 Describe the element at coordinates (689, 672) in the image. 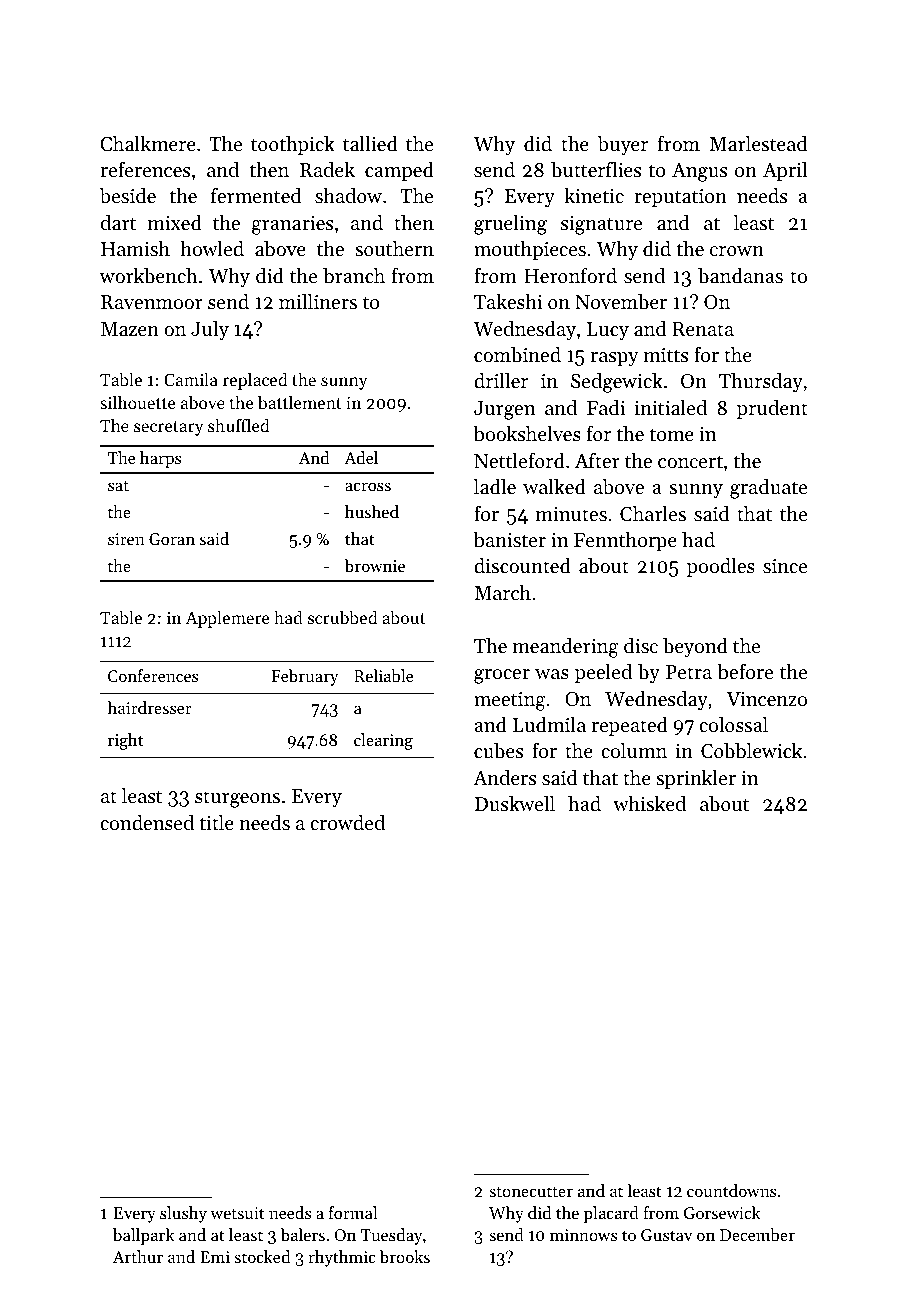

I see `Petra` at that location.
